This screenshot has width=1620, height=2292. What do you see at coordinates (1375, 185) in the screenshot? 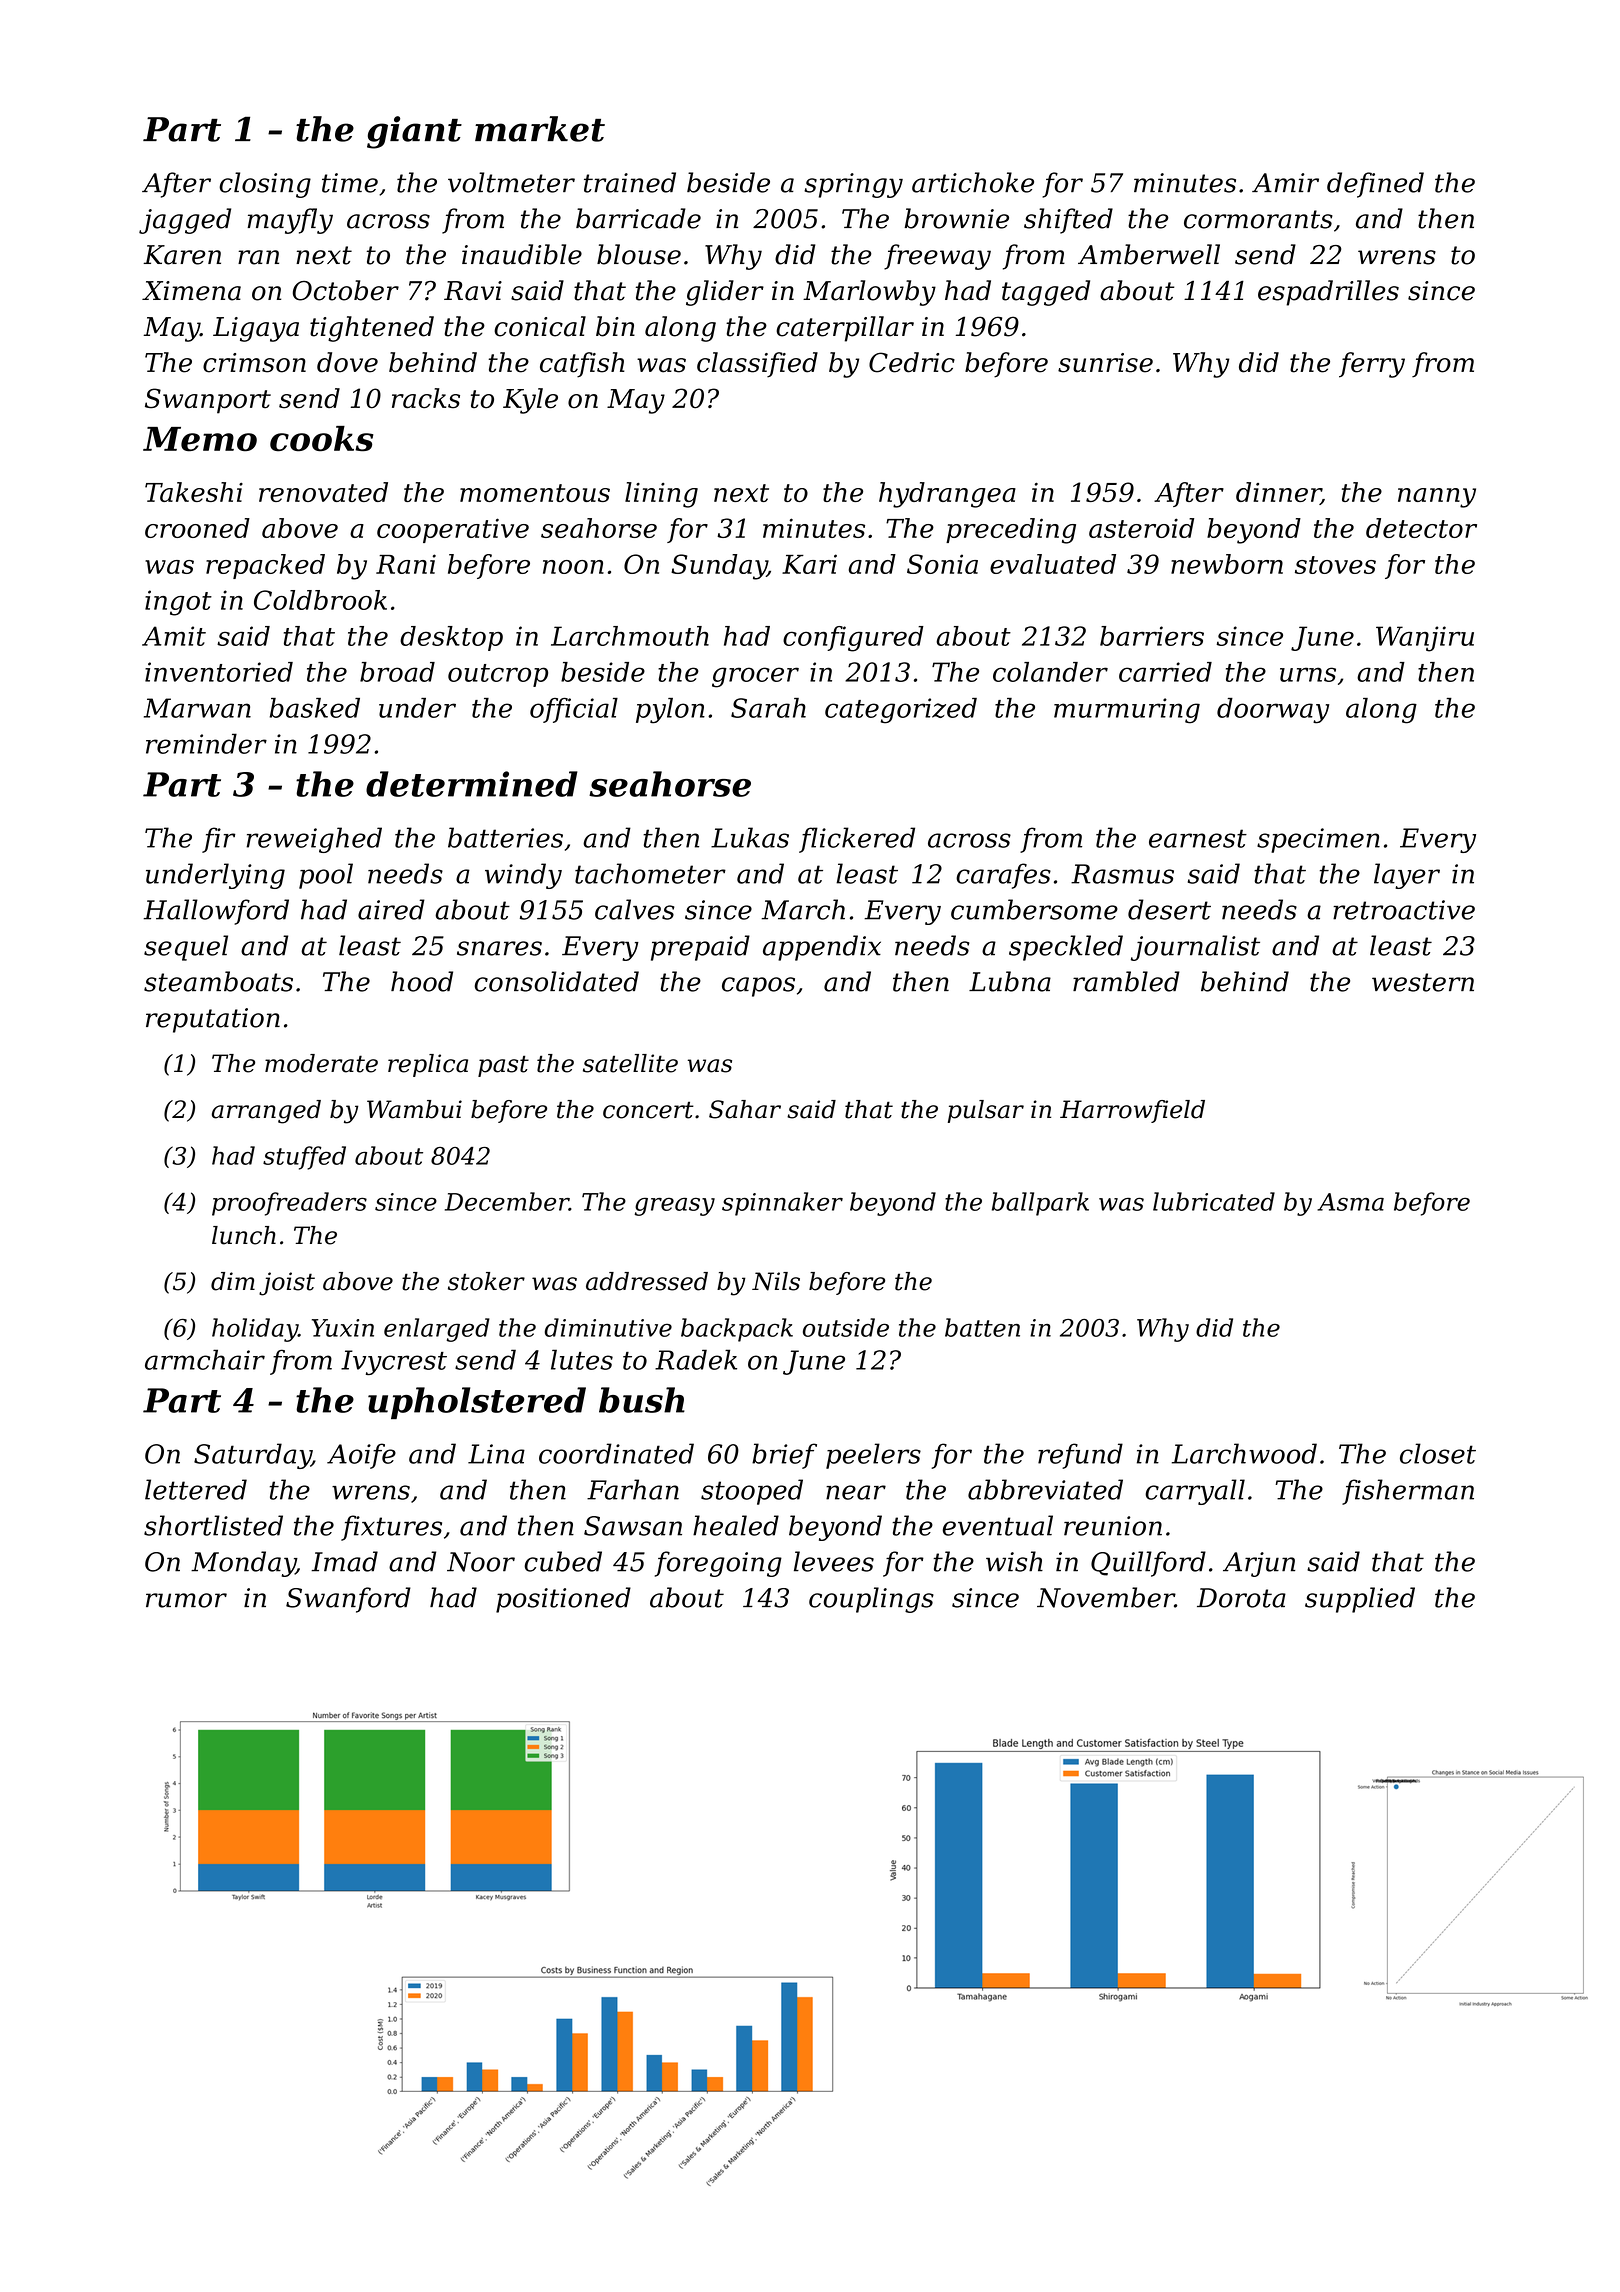
I see `defined` at bounding box center [1375, 185].
